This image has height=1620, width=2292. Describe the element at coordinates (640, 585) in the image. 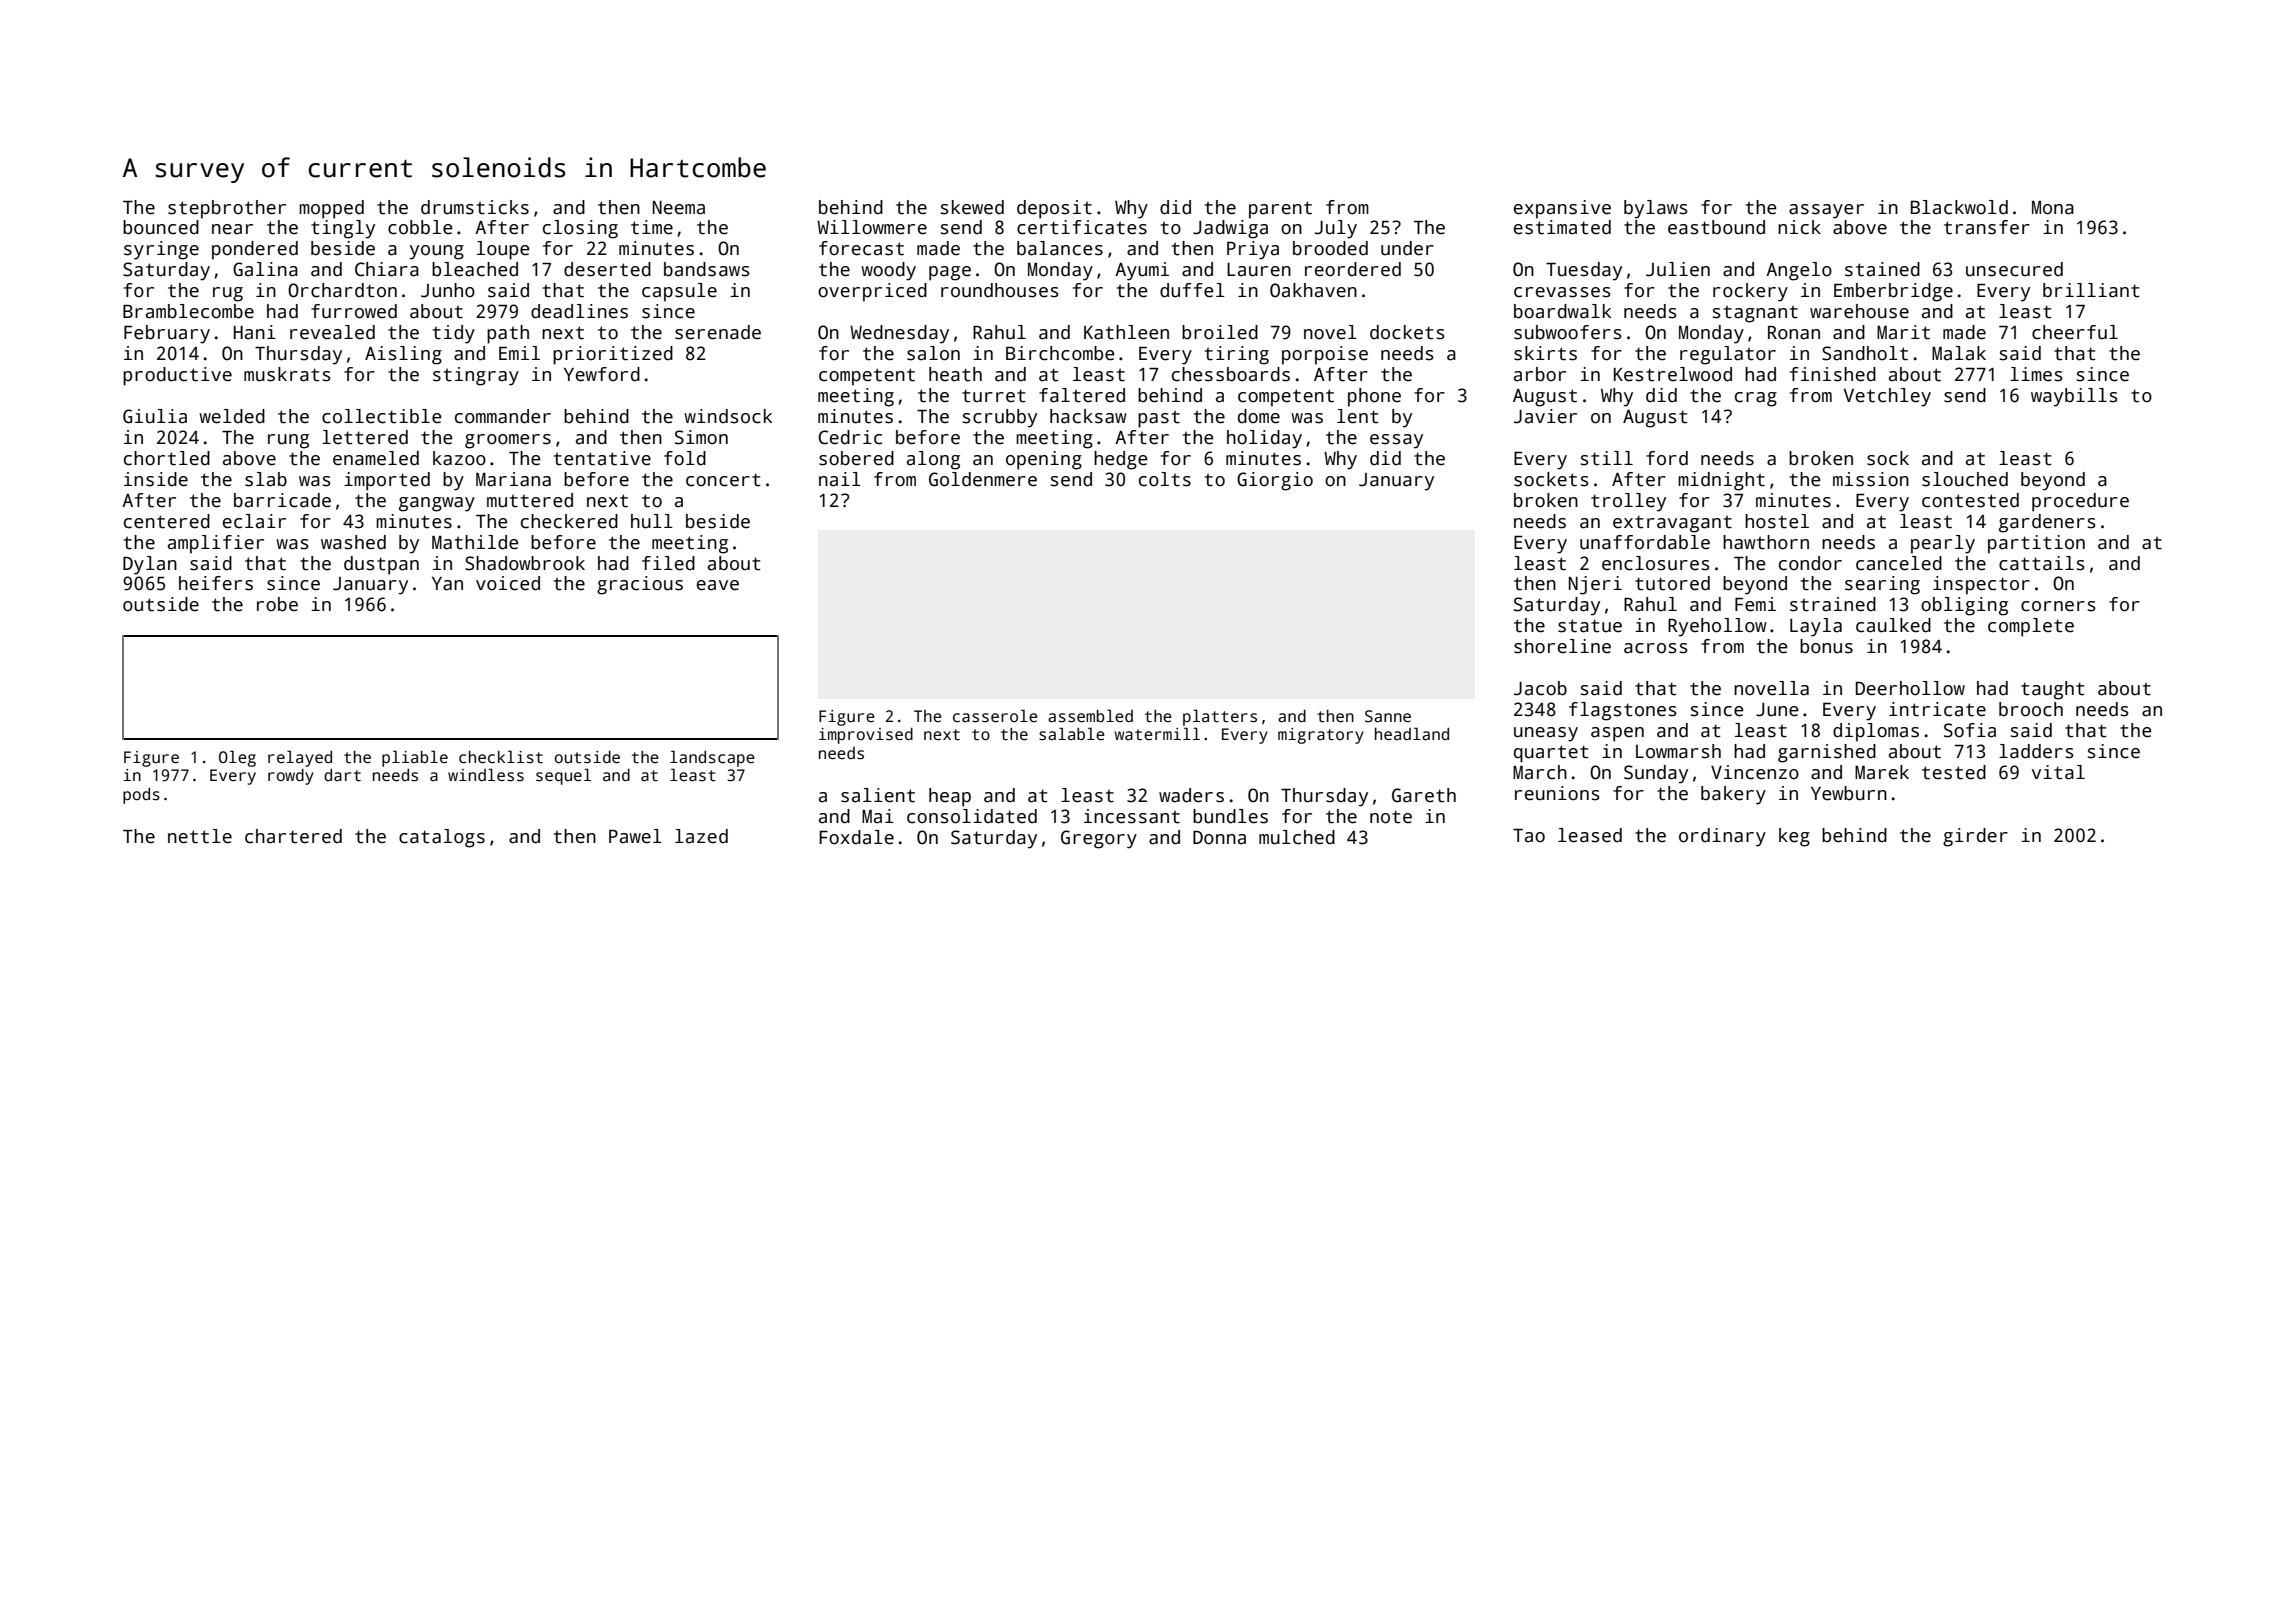

I see `gracious` at that location.
